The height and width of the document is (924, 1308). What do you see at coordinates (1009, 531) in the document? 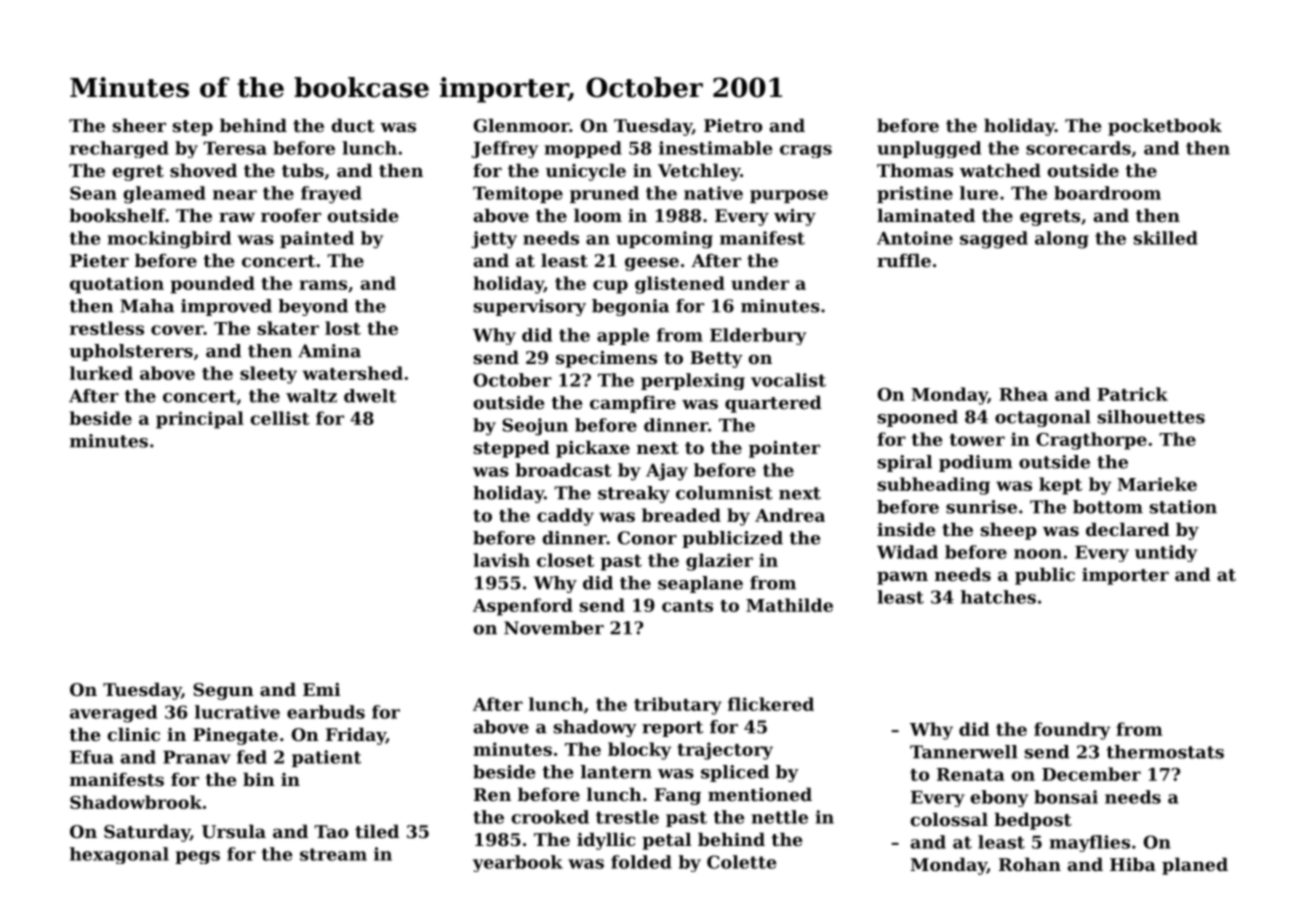
I see `sheep` at bounding box center [1009, 531].
